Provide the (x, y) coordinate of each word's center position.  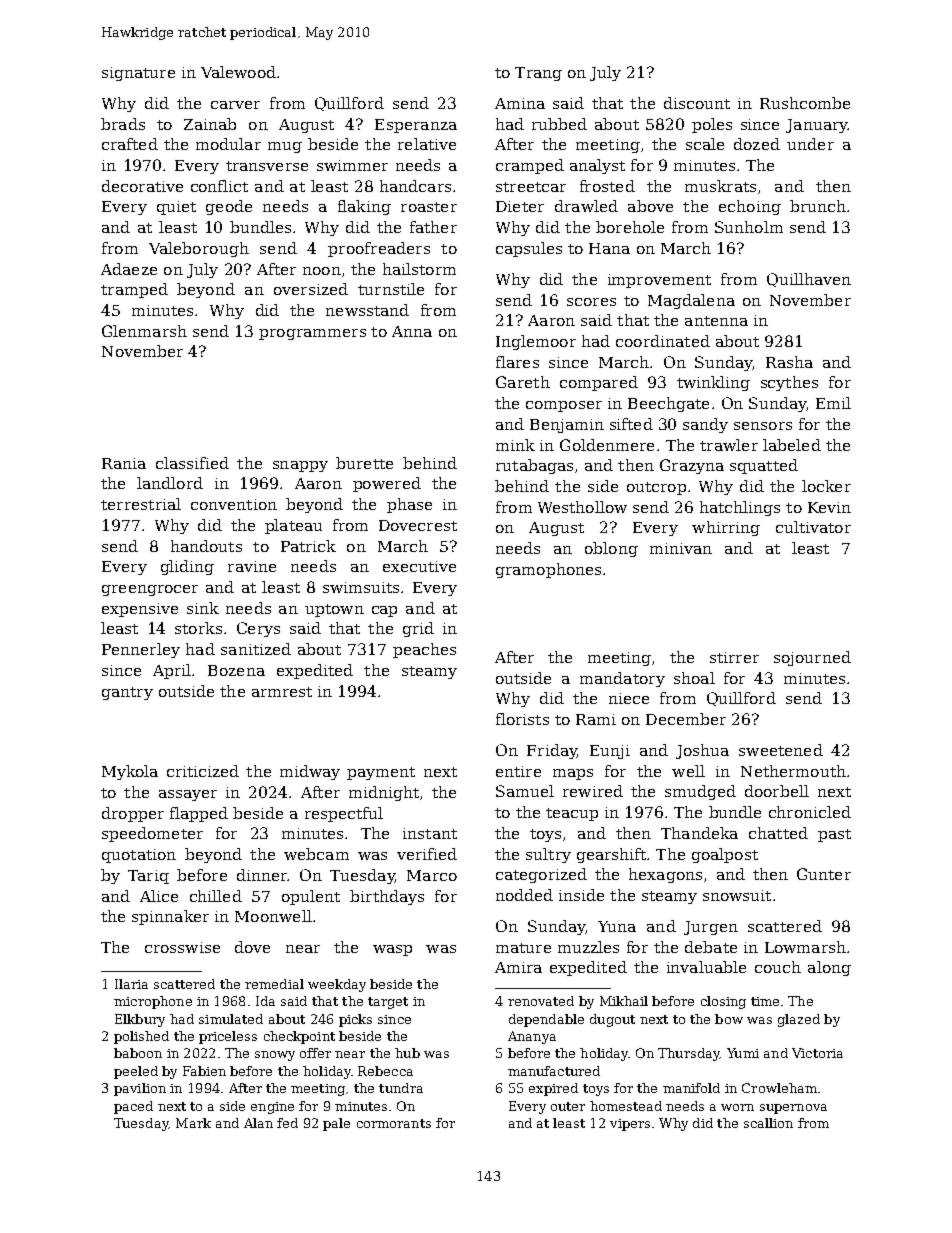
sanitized (256, 649)
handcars (415, 186)
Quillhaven (809, 280)
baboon (138, 1053)
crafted (130, 144)
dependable (546, 1020)
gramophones (548, 570)
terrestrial (141, 504)
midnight (384, 793)
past (834, 835)
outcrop (656, 488)
